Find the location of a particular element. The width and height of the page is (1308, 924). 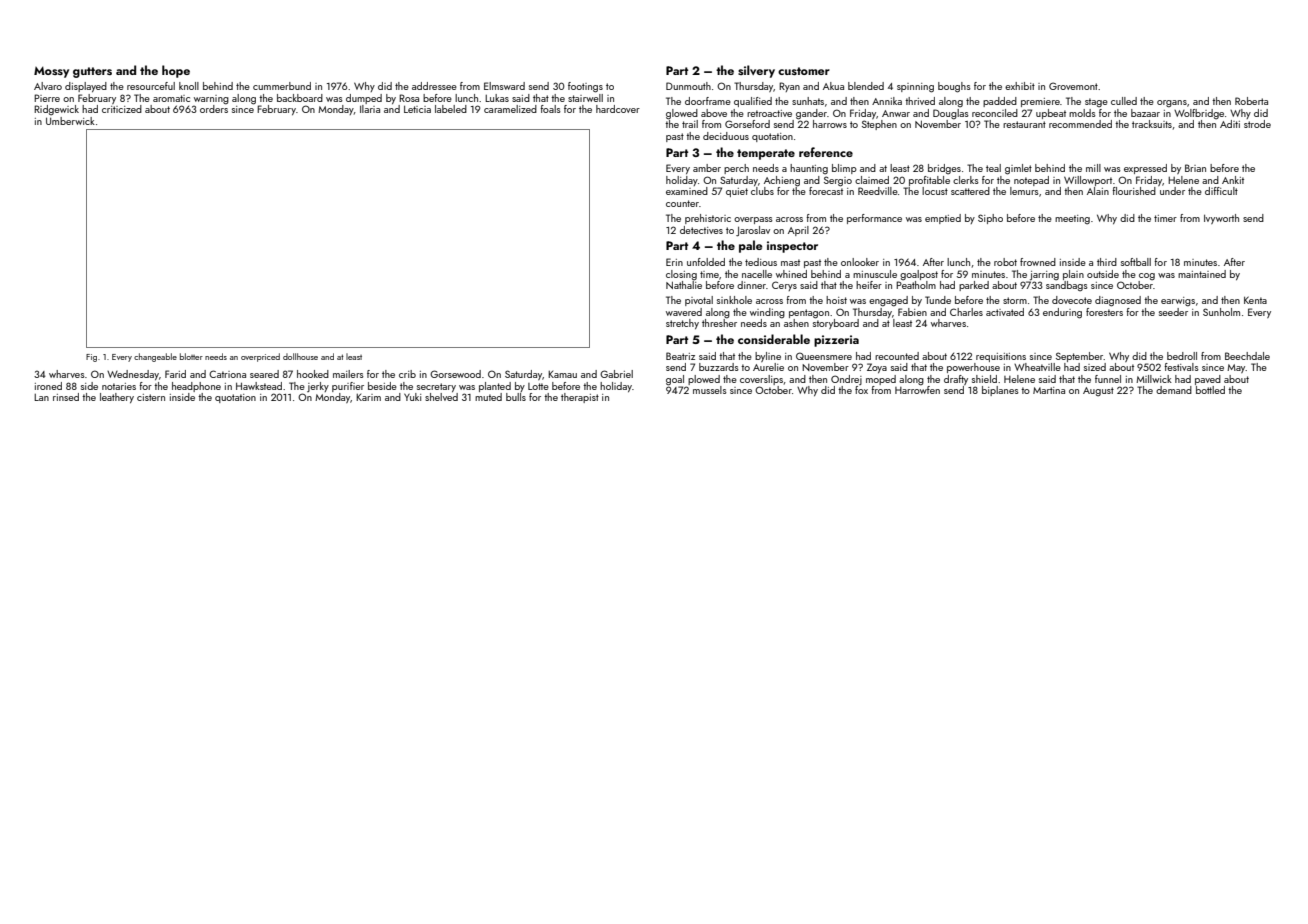

thresher is located at coordinates (719, 323).
